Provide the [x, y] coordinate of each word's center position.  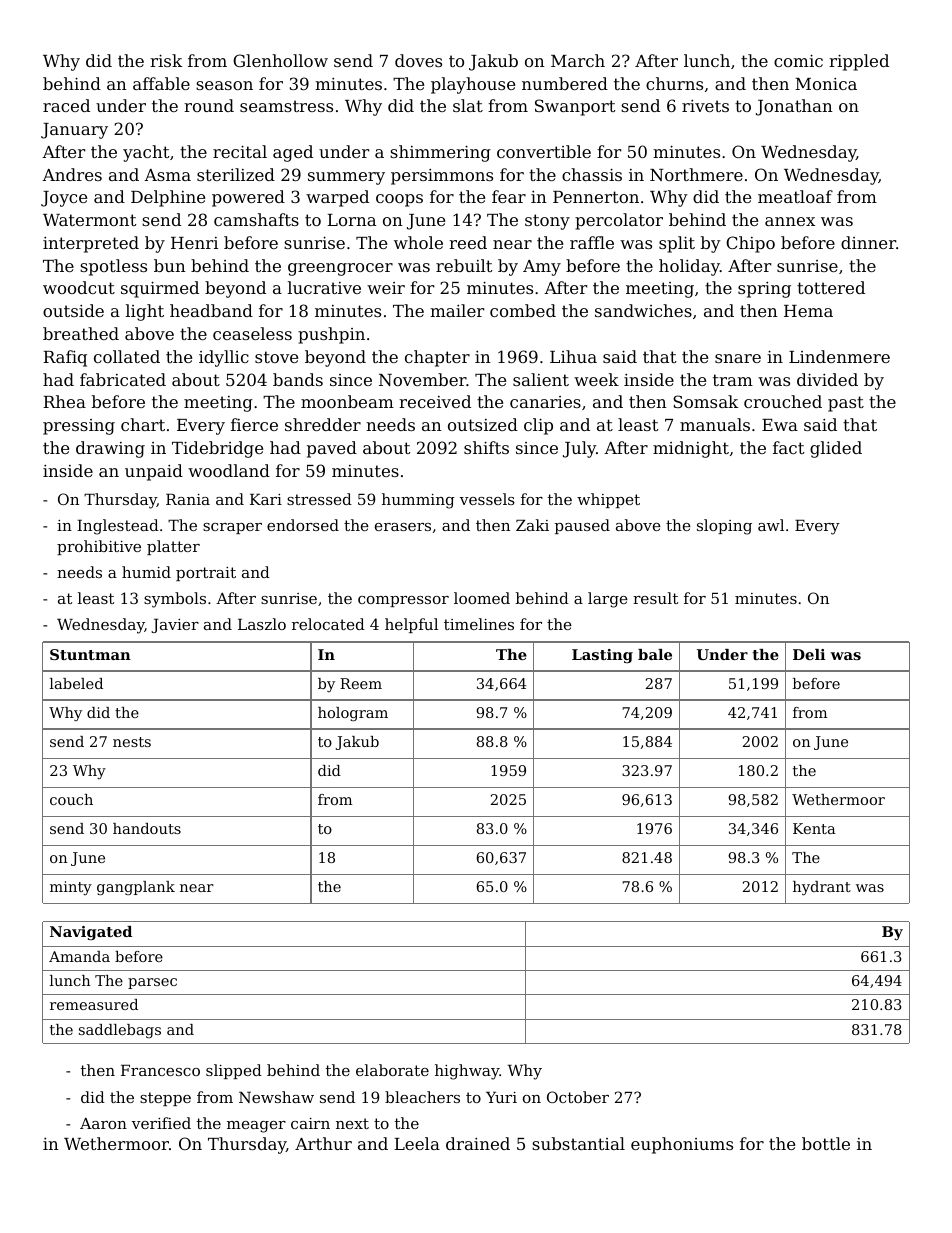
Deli [809, 654]
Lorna [351, 220]
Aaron [103, 1123]
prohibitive [99, 547]
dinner [868, 242]
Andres [72, 174]
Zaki [532, 525]
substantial [578, 1143]
